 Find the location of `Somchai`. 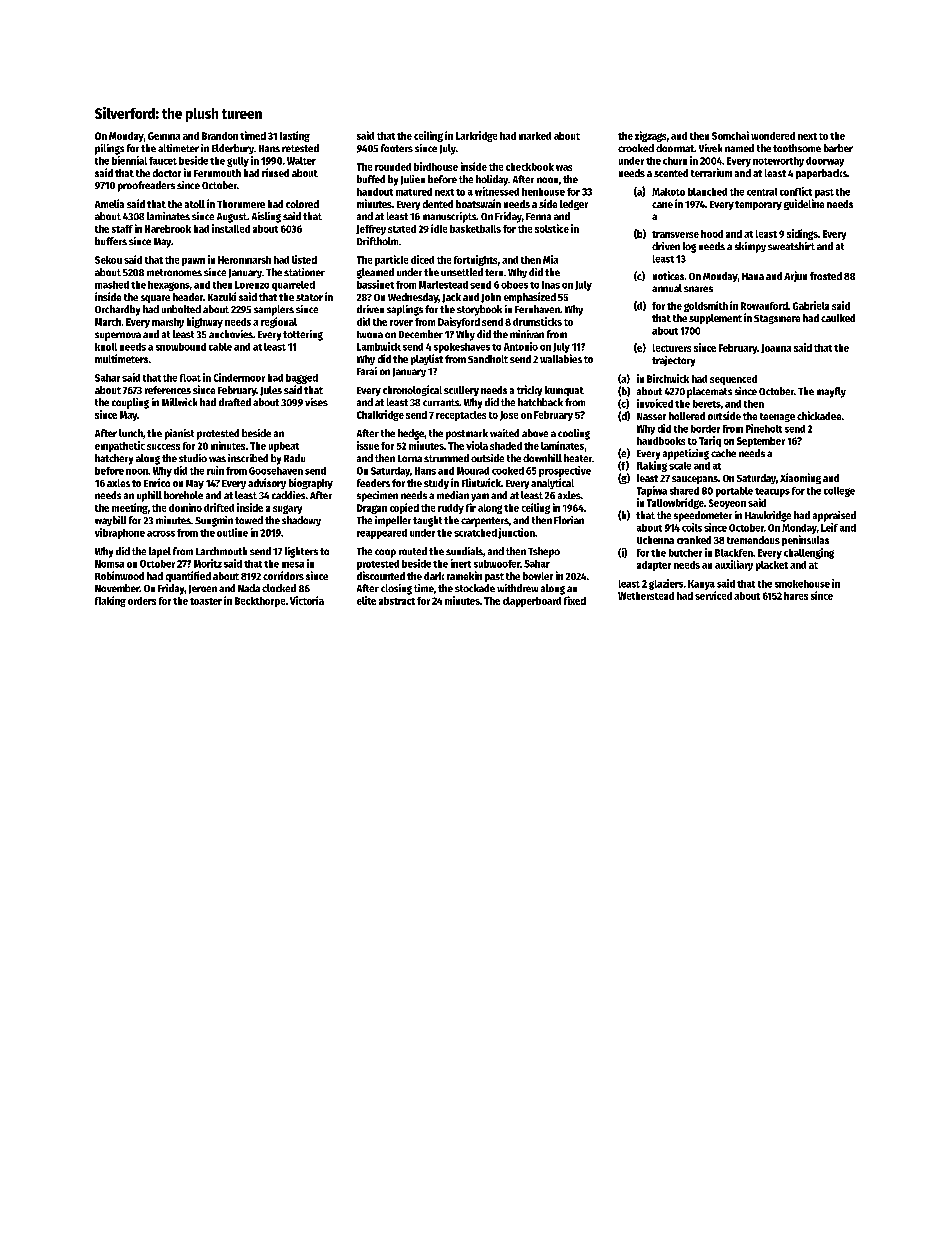

Somchai is located at coordinates (730, 135).
